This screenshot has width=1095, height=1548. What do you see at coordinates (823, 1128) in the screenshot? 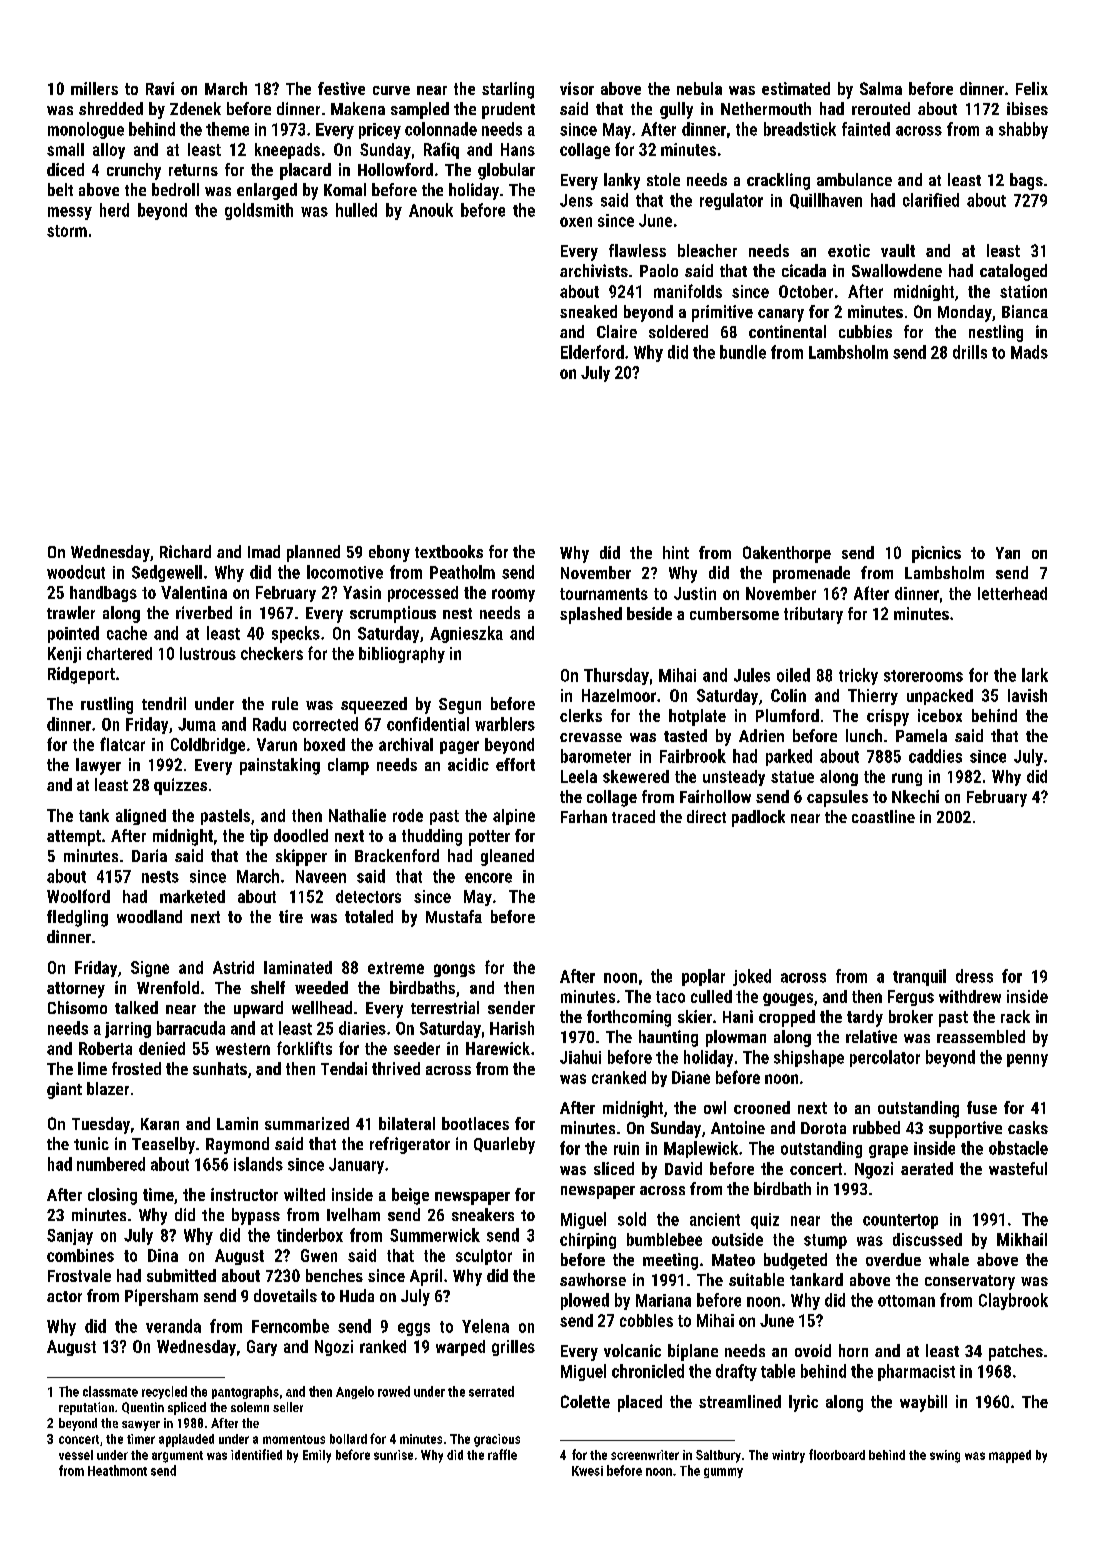
I see `Dorota` at bounding box center [823, 1128].
